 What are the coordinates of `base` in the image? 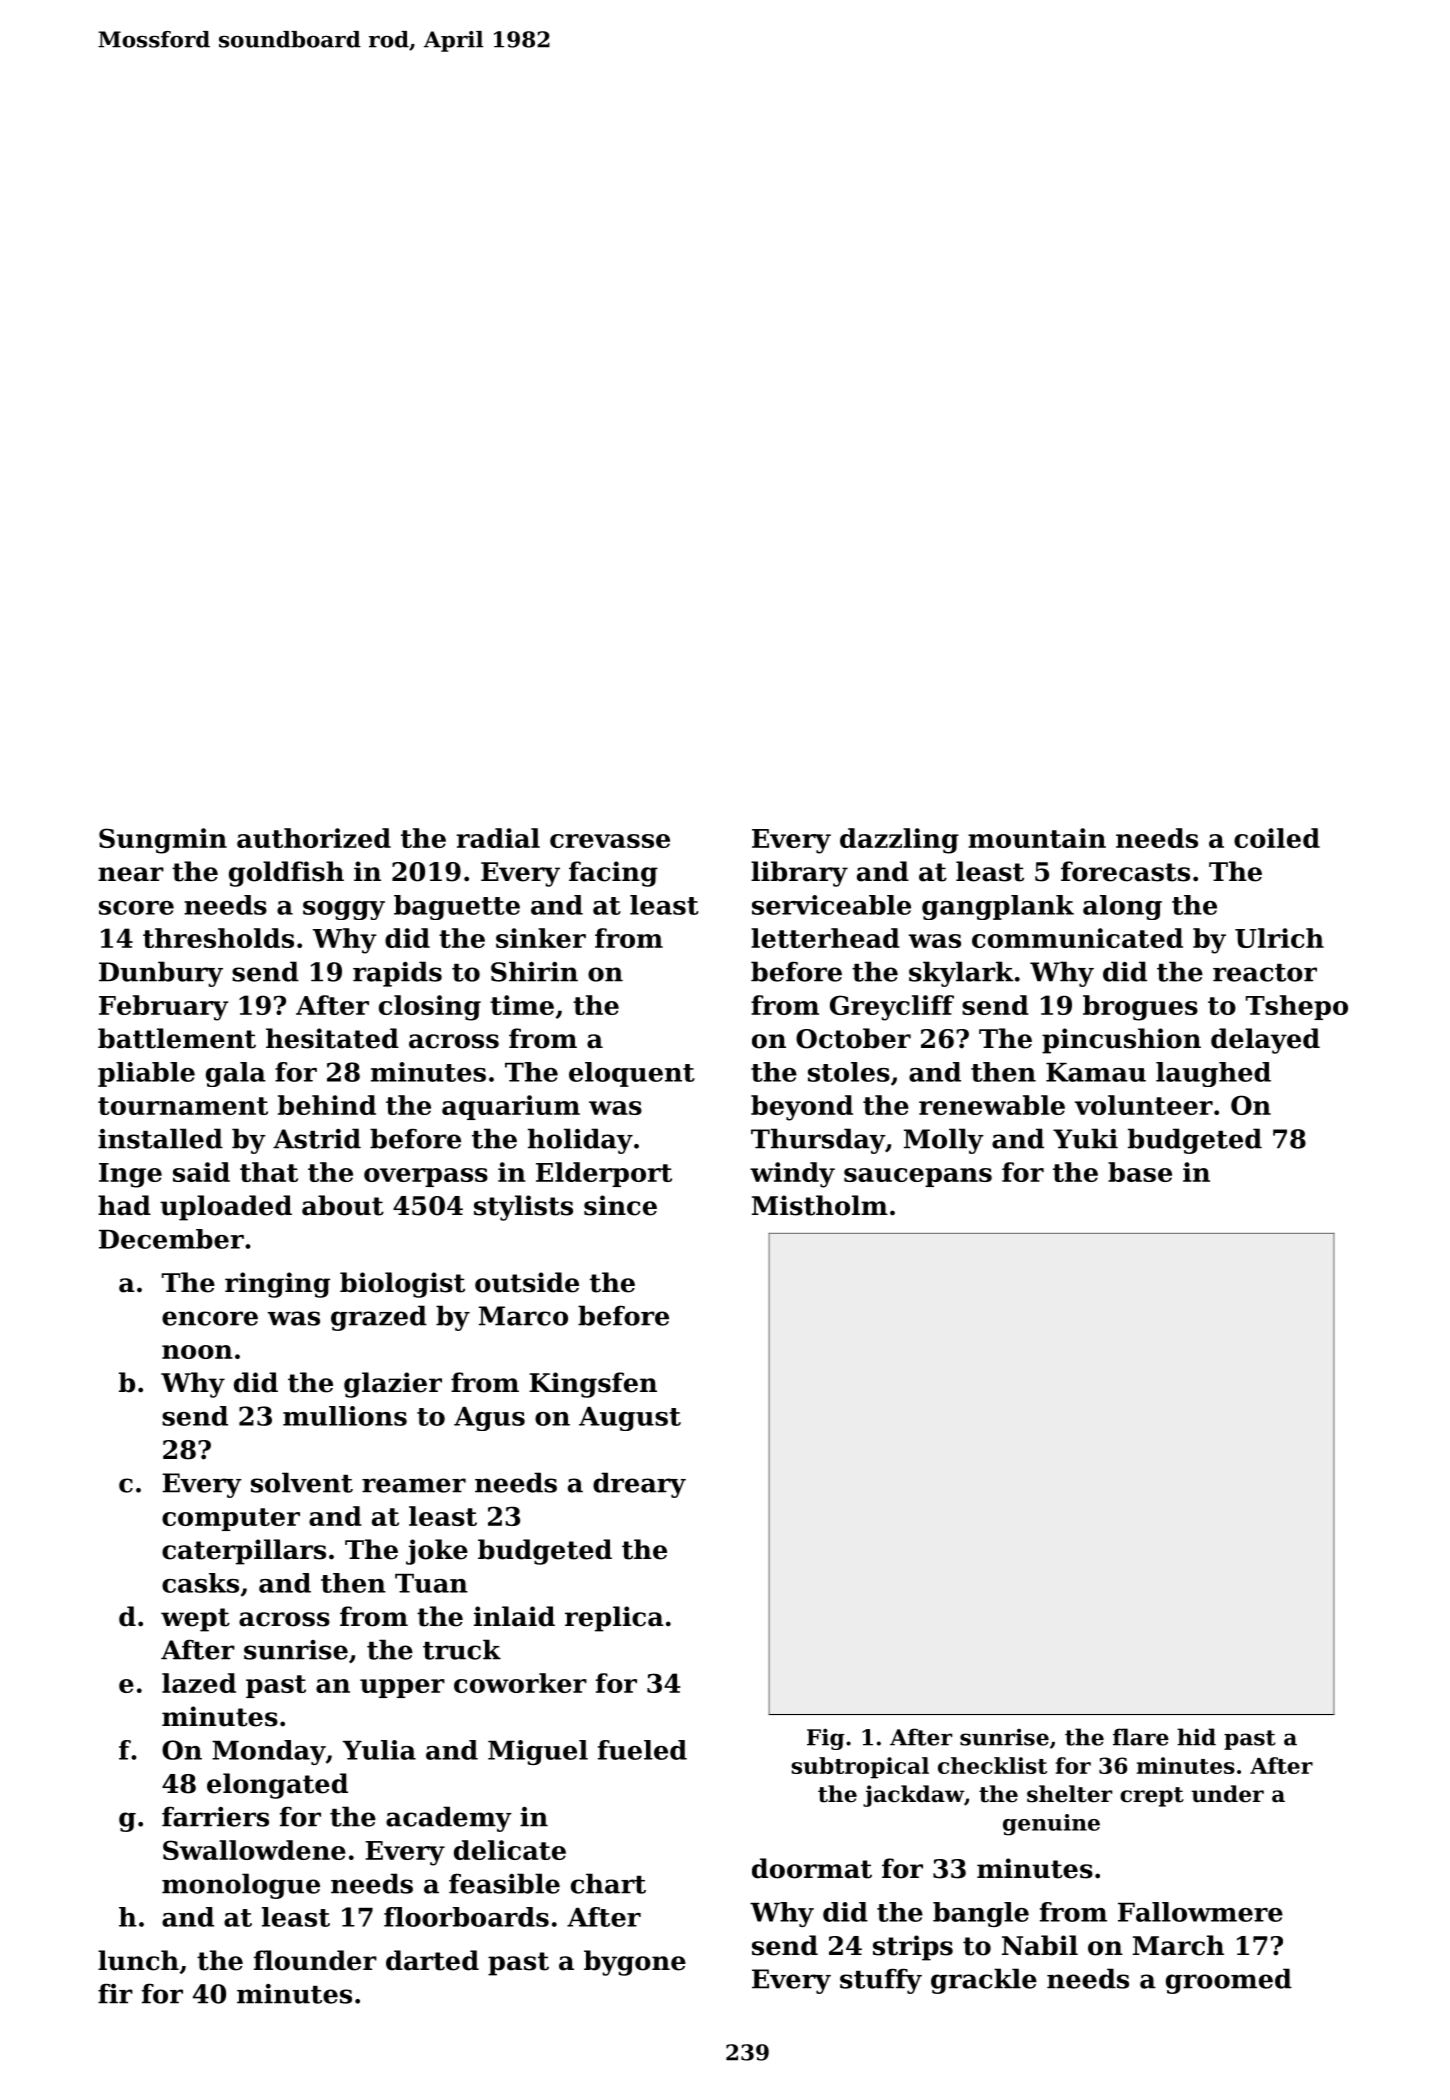 It's located at (1140, 1172).
